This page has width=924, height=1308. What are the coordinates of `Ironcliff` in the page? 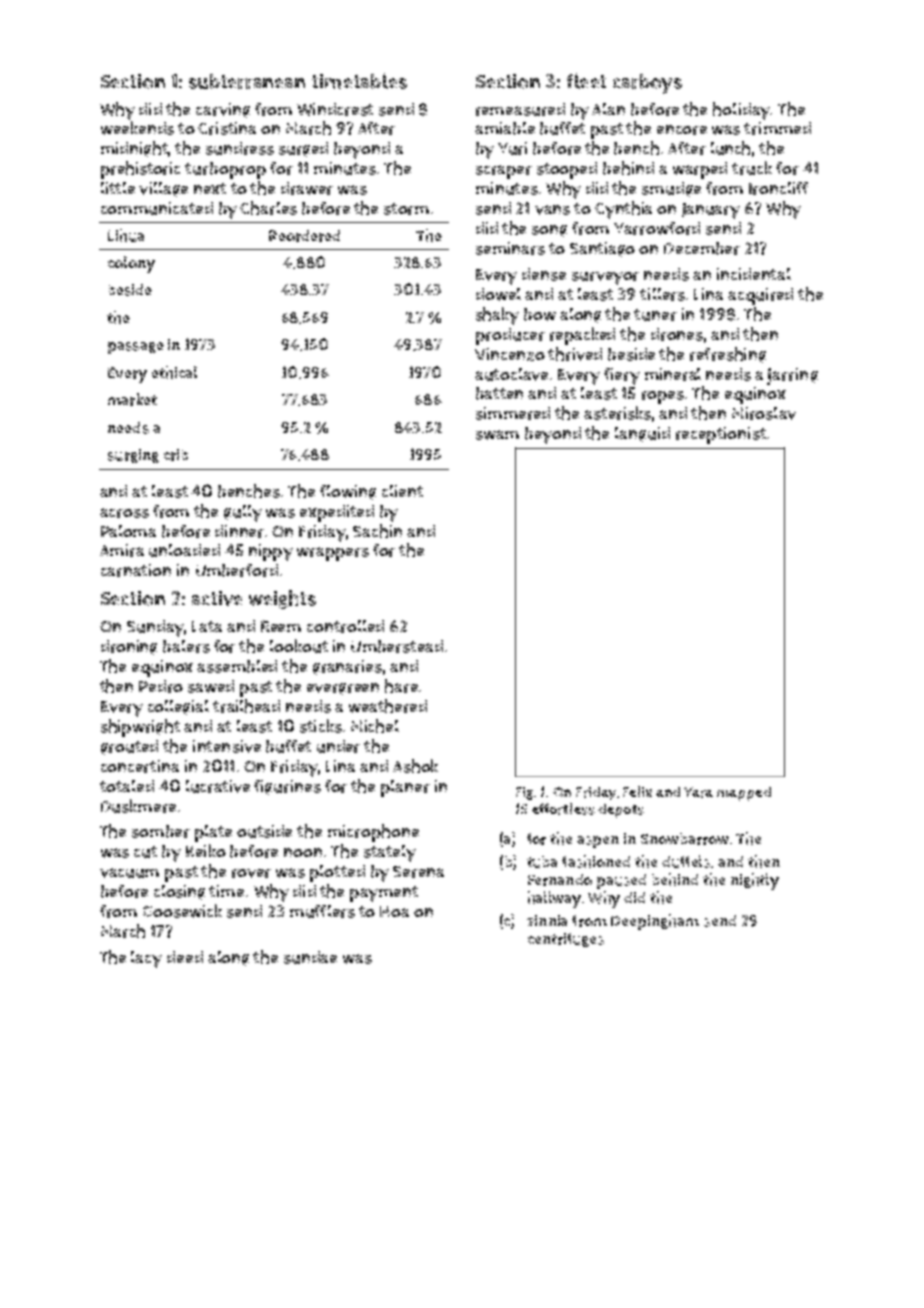 It's located at (778, 188).
